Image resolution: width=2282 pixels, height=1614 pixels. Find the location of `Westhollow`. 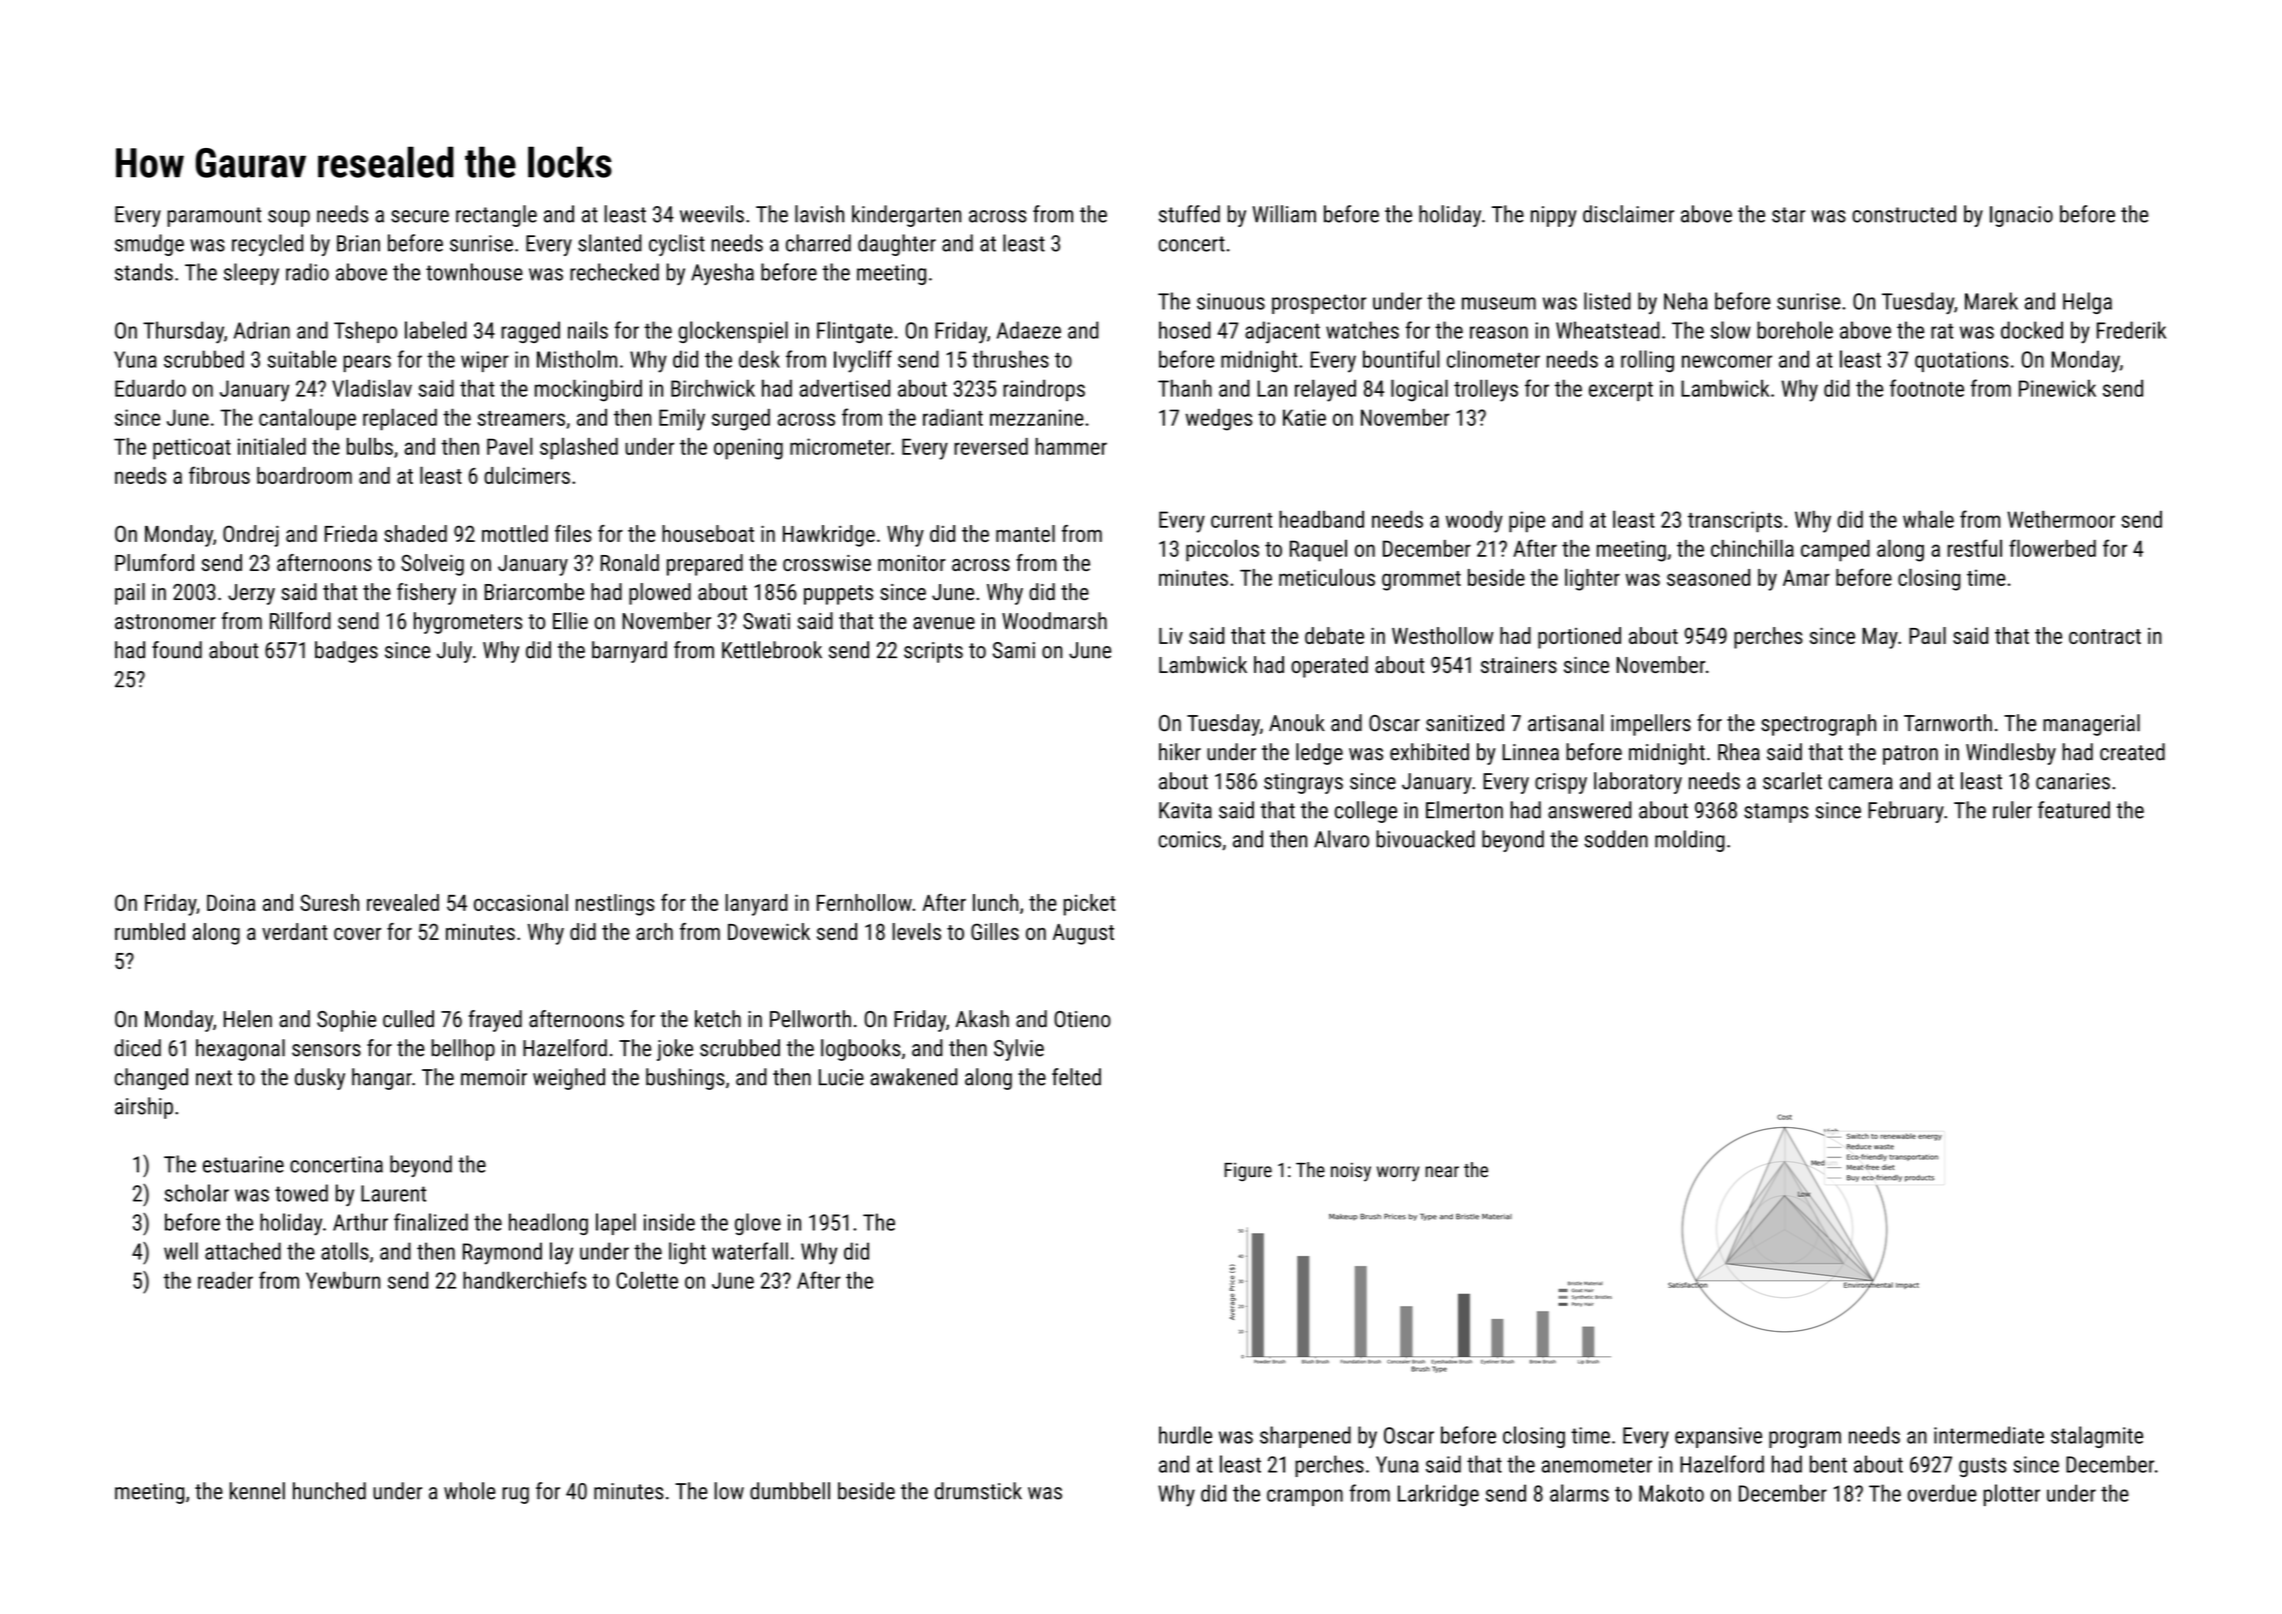

Westhollow is located at coordinates (1442, 635).
